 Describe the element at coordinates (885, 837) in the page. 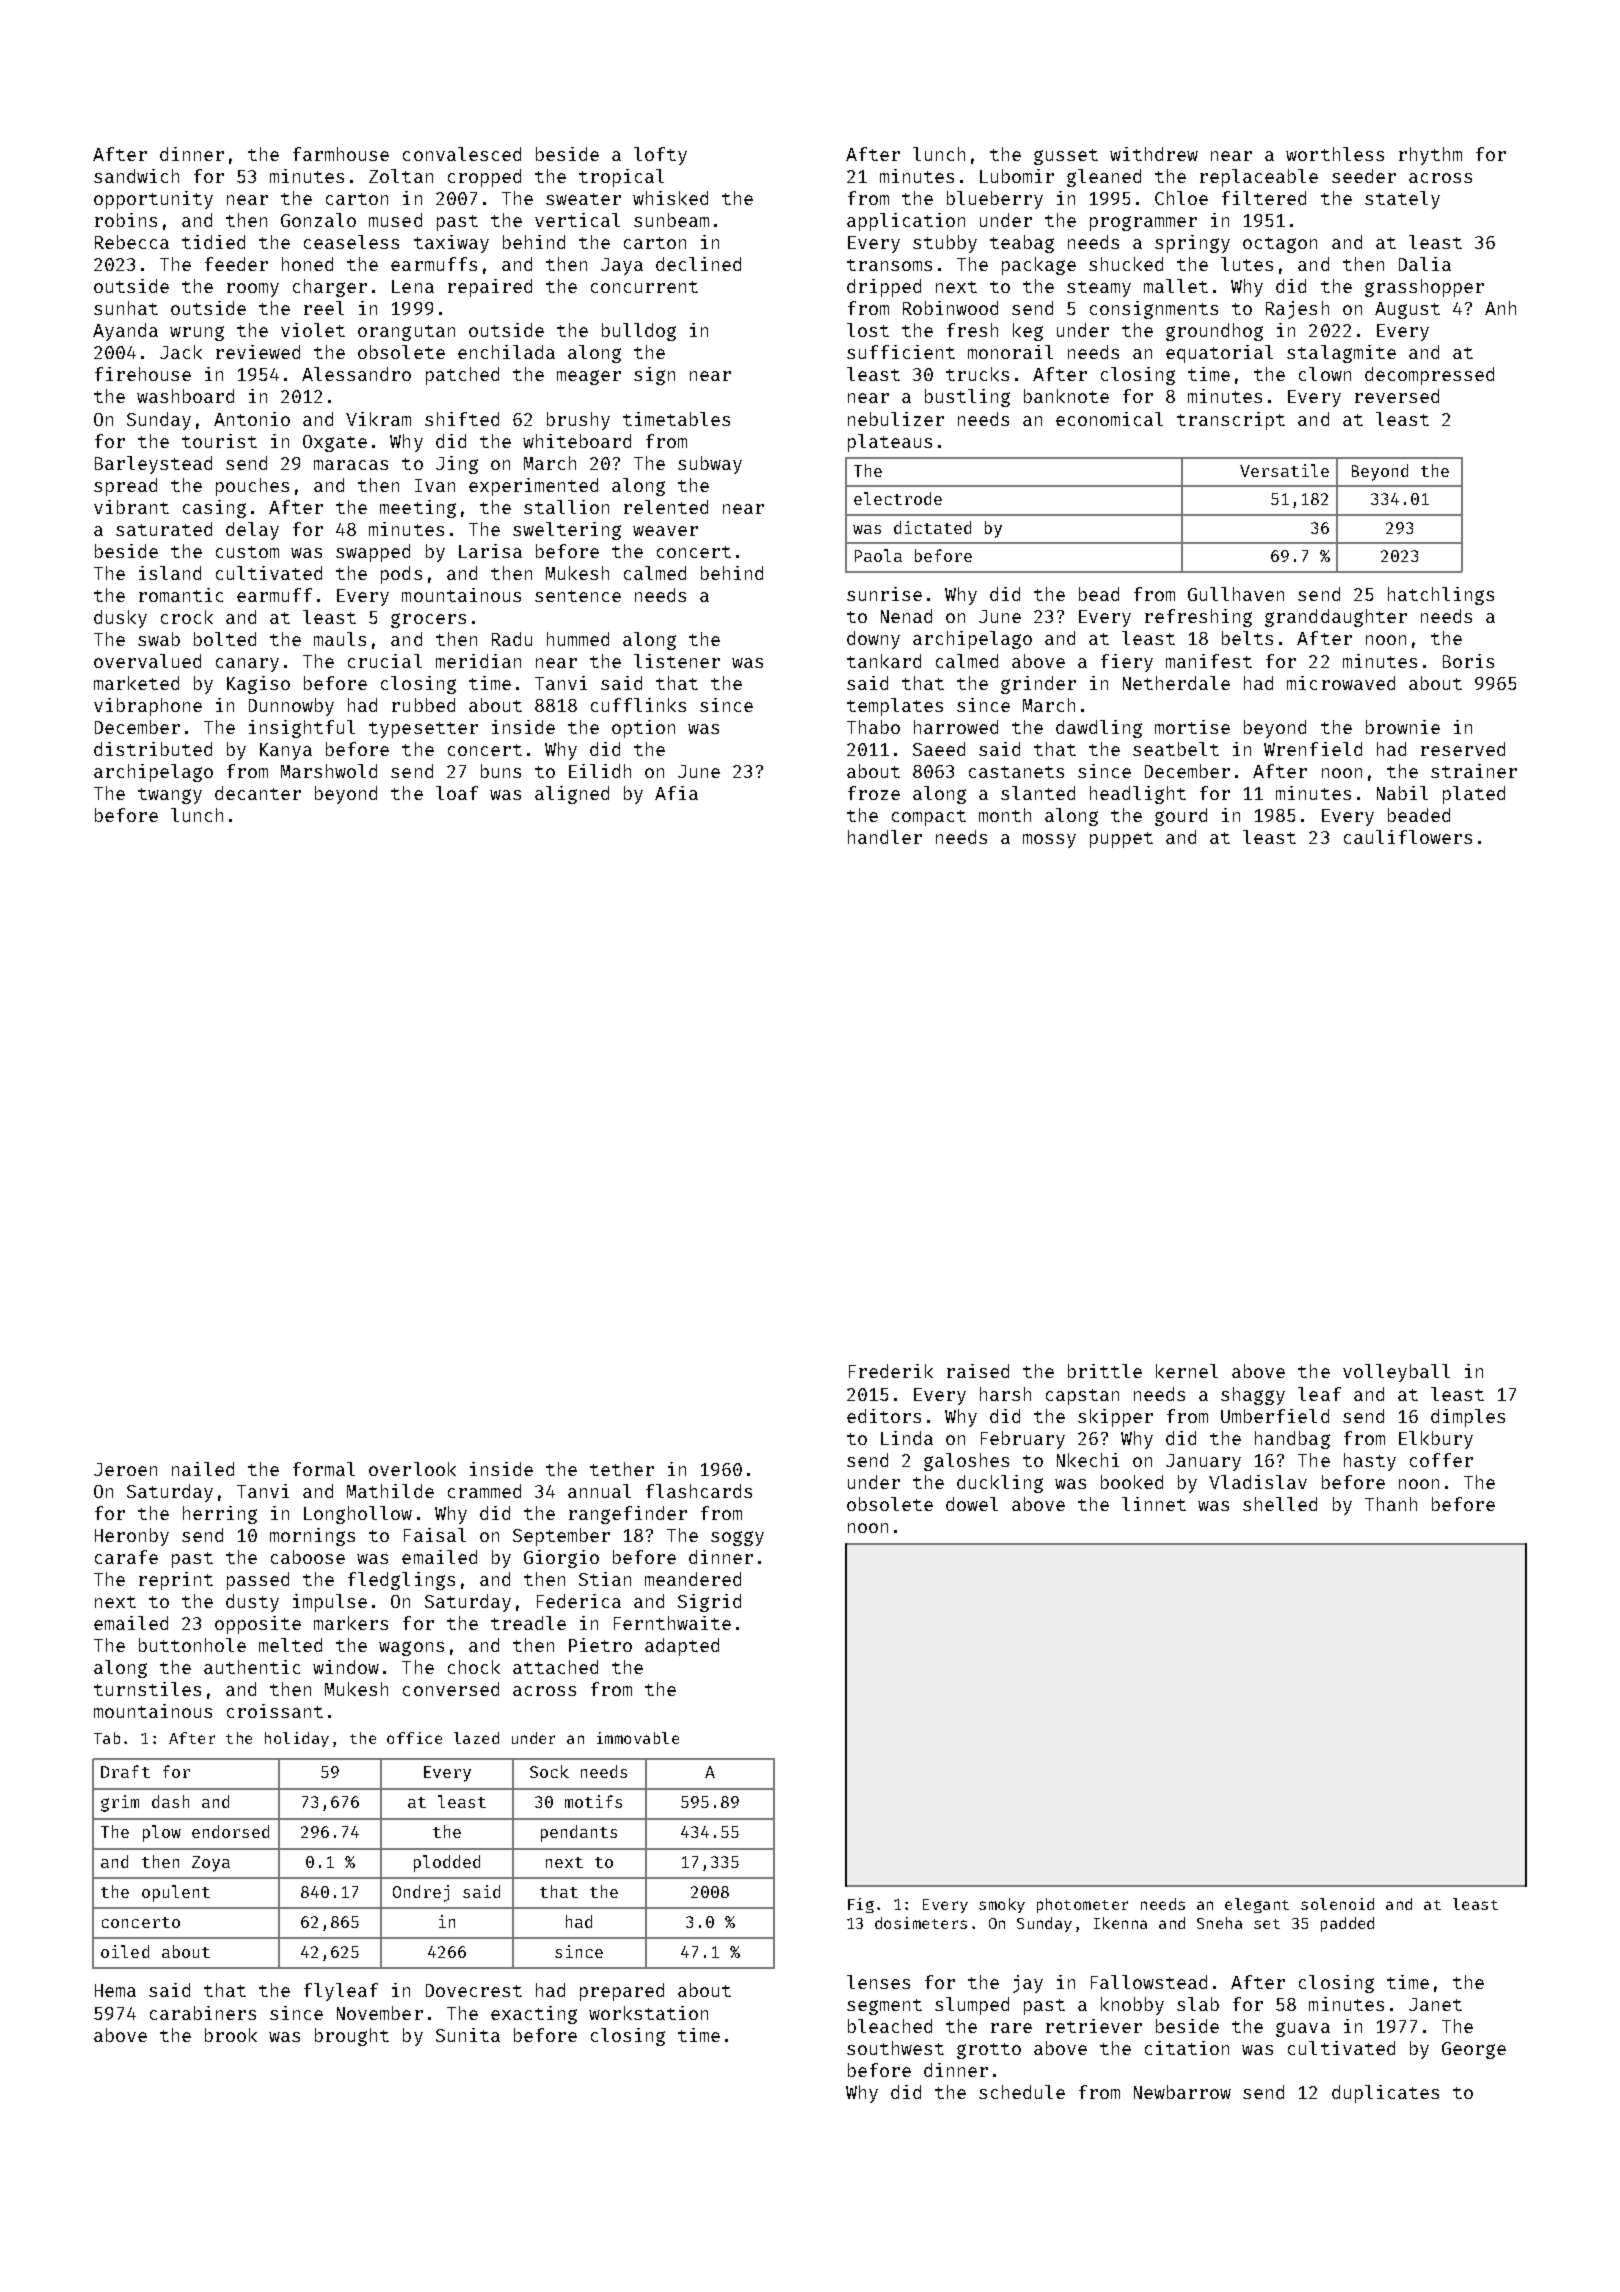

I see `handler` at that location.
